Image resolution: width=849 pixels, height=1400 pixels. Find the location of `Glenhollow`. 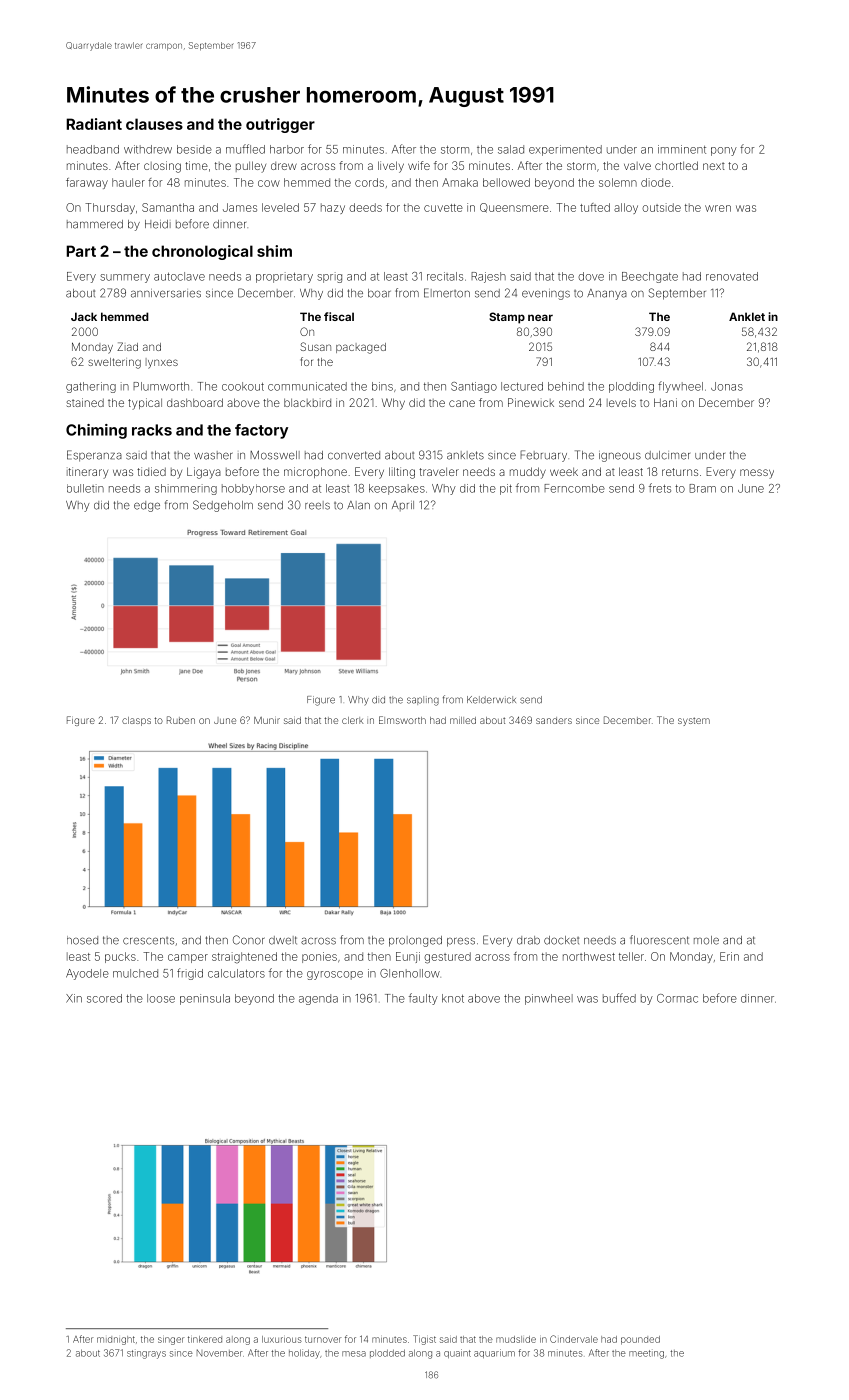

Glenhollow is located at coordinates (410, 973).
